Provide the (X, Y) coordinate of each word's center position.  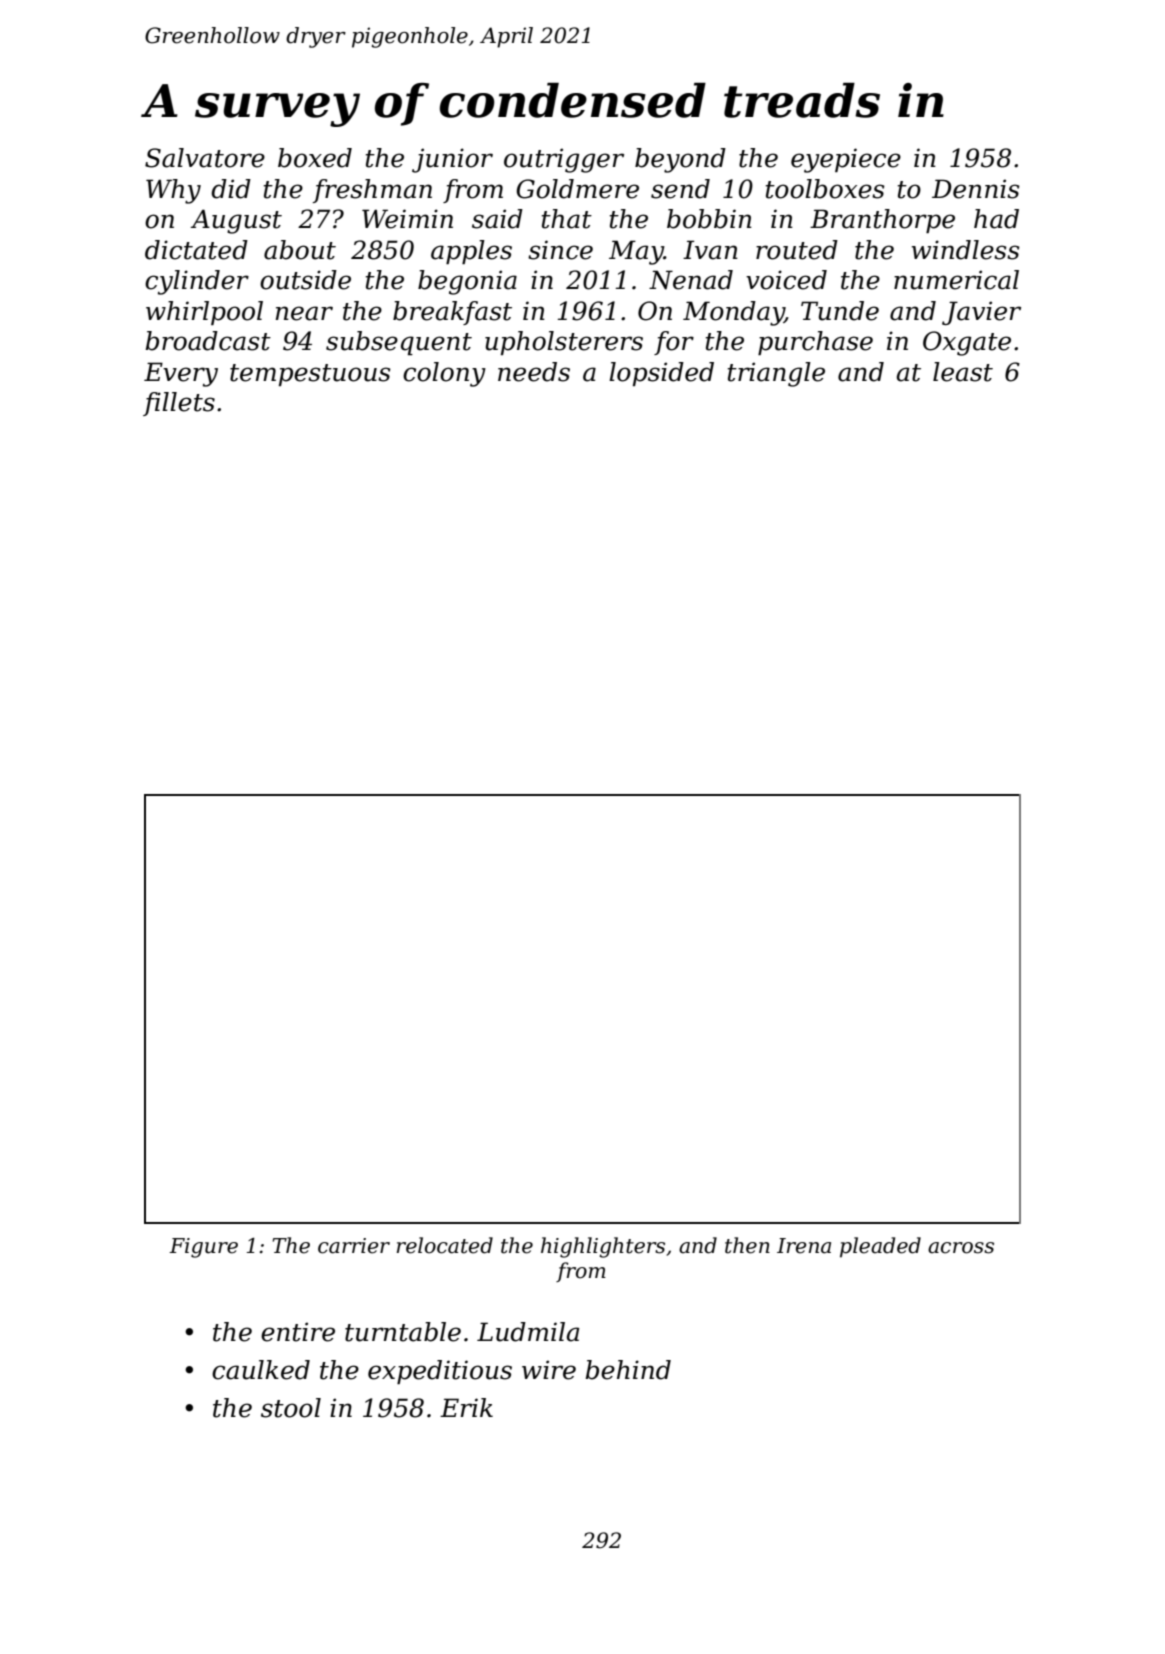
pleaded (880, 1247)
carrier (354, 1246)
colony (444, 374)
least (963, 372)
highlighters (603, 1247)
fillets (179, 404)
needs (534, 372)
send (680, 189)
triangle (776, 374)
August (236, 221)
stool (291, 1408)
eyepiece (846, 160)
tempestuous (310, 375)
